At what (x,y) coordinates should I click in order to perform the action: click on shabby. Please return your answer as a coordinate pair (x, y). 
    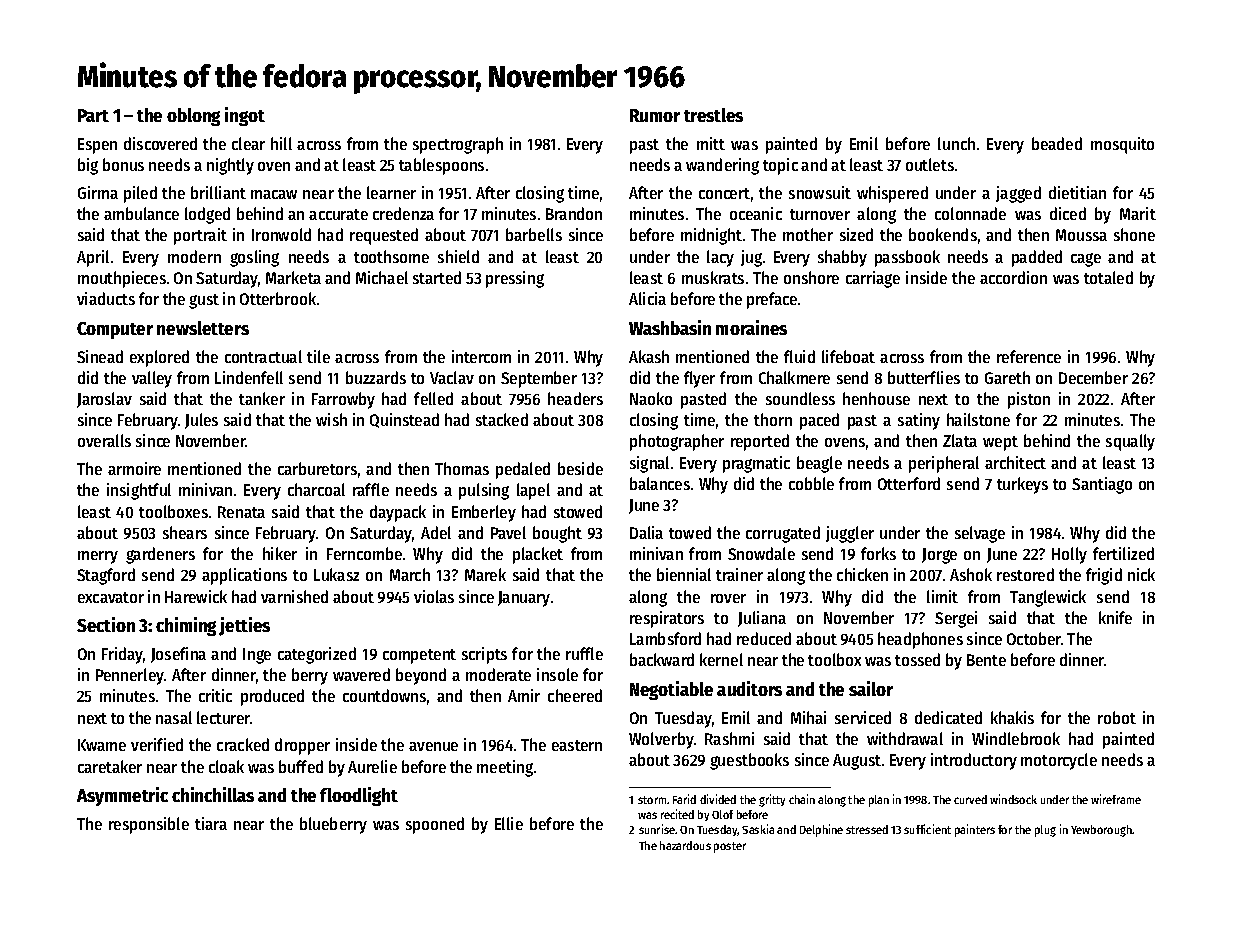
    Looking at the image, I should click on (842, 258).
